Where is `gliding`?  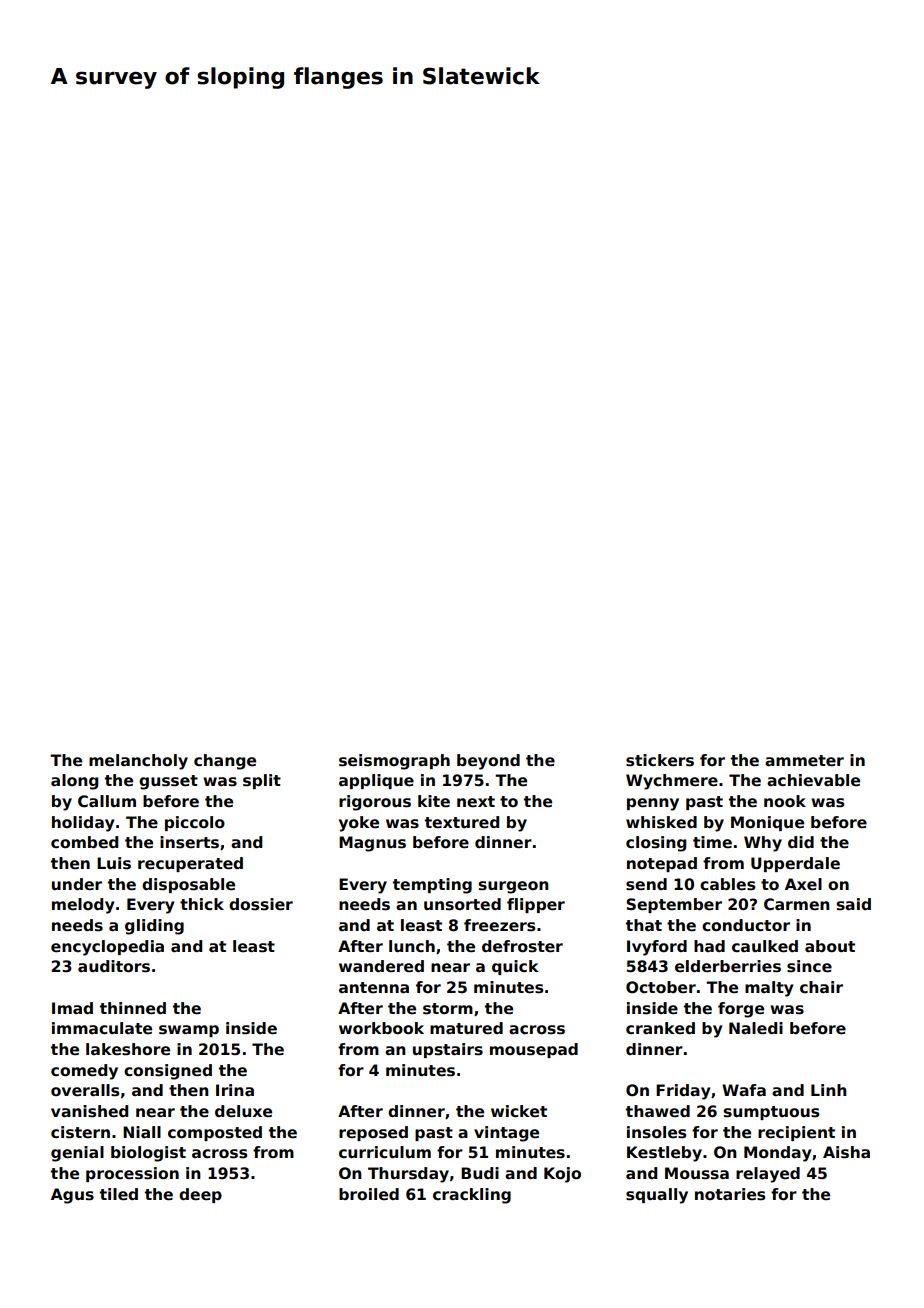
gliding is located at coordinates (154, 927).
